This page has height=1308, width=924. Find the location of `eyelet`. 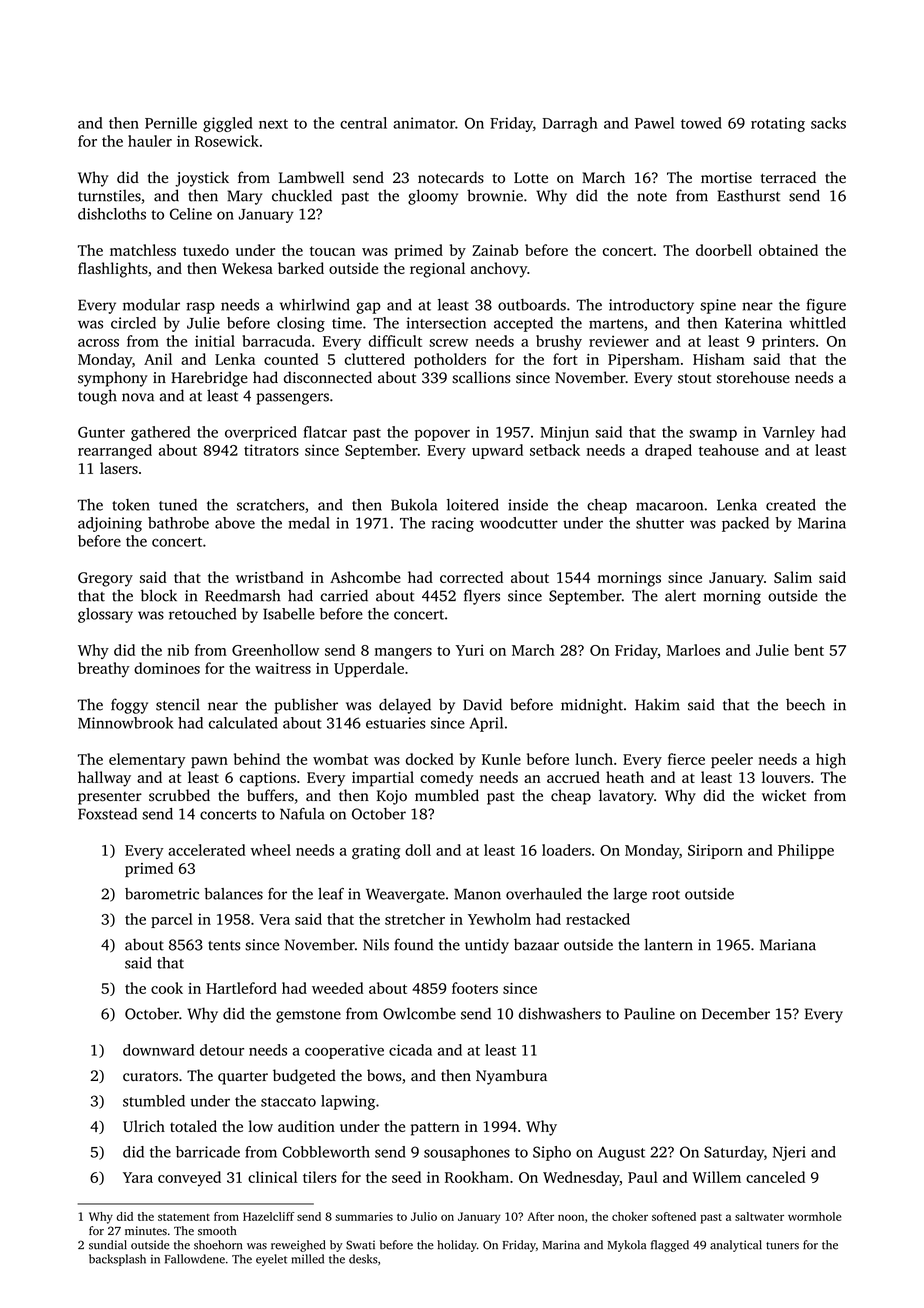

eyelet is located at coordinates (271, 1260).
